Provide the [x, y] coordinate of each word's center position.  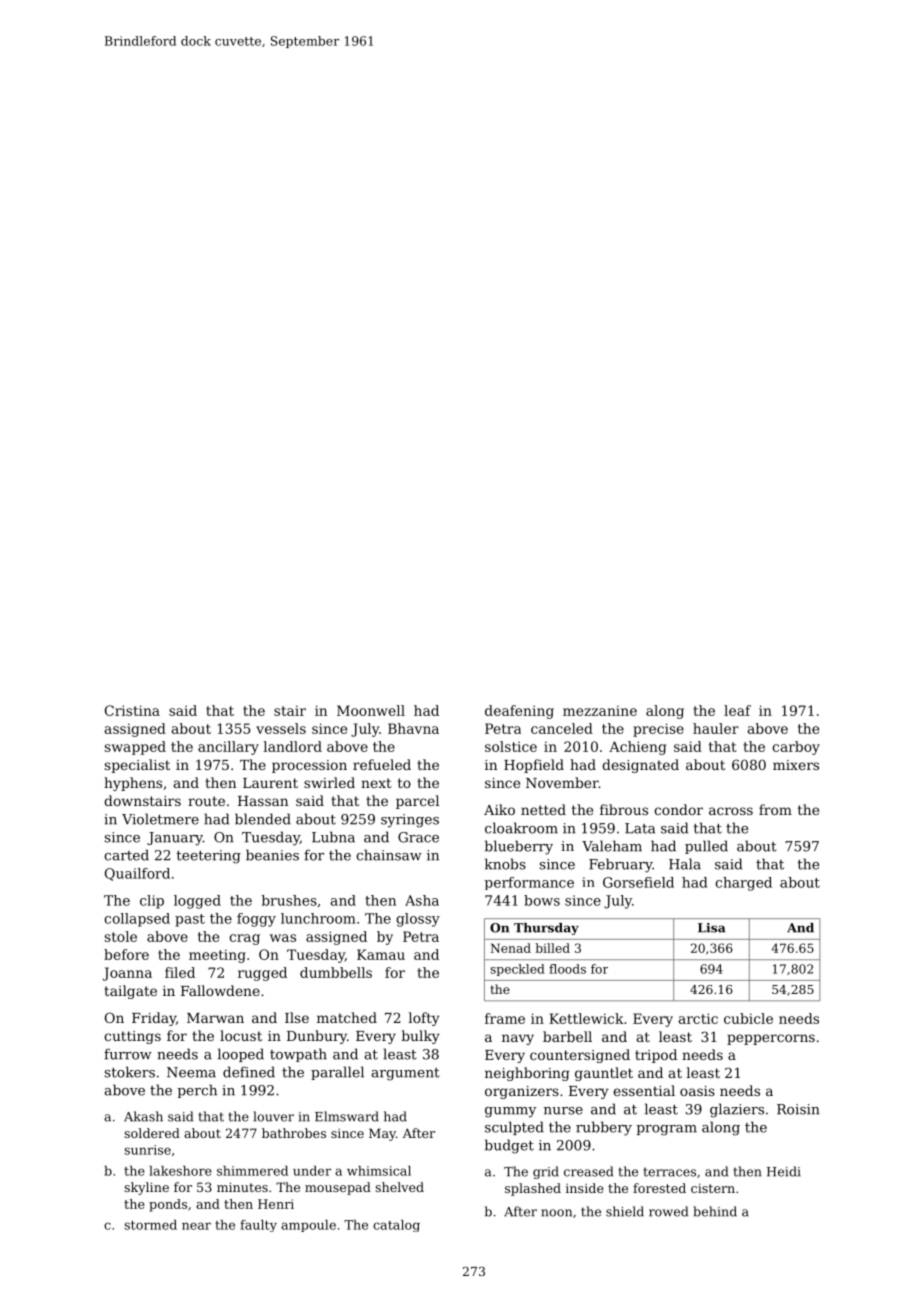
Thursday [546, 929]
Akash [143, 1116]
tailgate [130, 992]
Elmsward [347, 1116]
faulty [258, 1226]
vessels [281, 728]
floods [567, 969]
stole [121, 936]
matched [347, 1017]
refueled [382, 764]
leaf [737, 710]
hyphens [133, 784]
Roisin [798, 1109]
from [775, 809]
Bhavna [413, 728]
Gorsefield [638, 882]
